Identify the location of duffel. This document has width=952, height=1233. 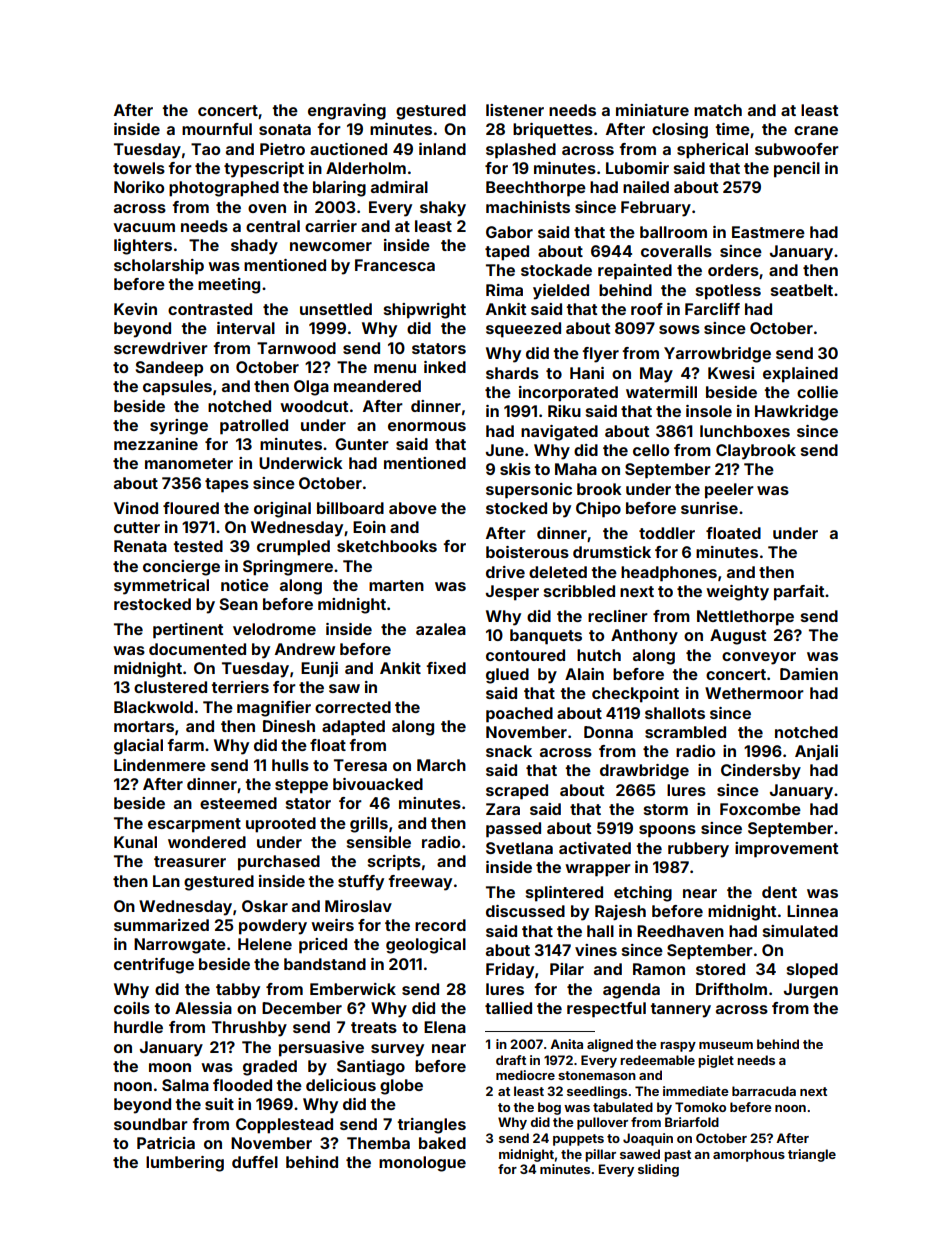
(255, 1162).
